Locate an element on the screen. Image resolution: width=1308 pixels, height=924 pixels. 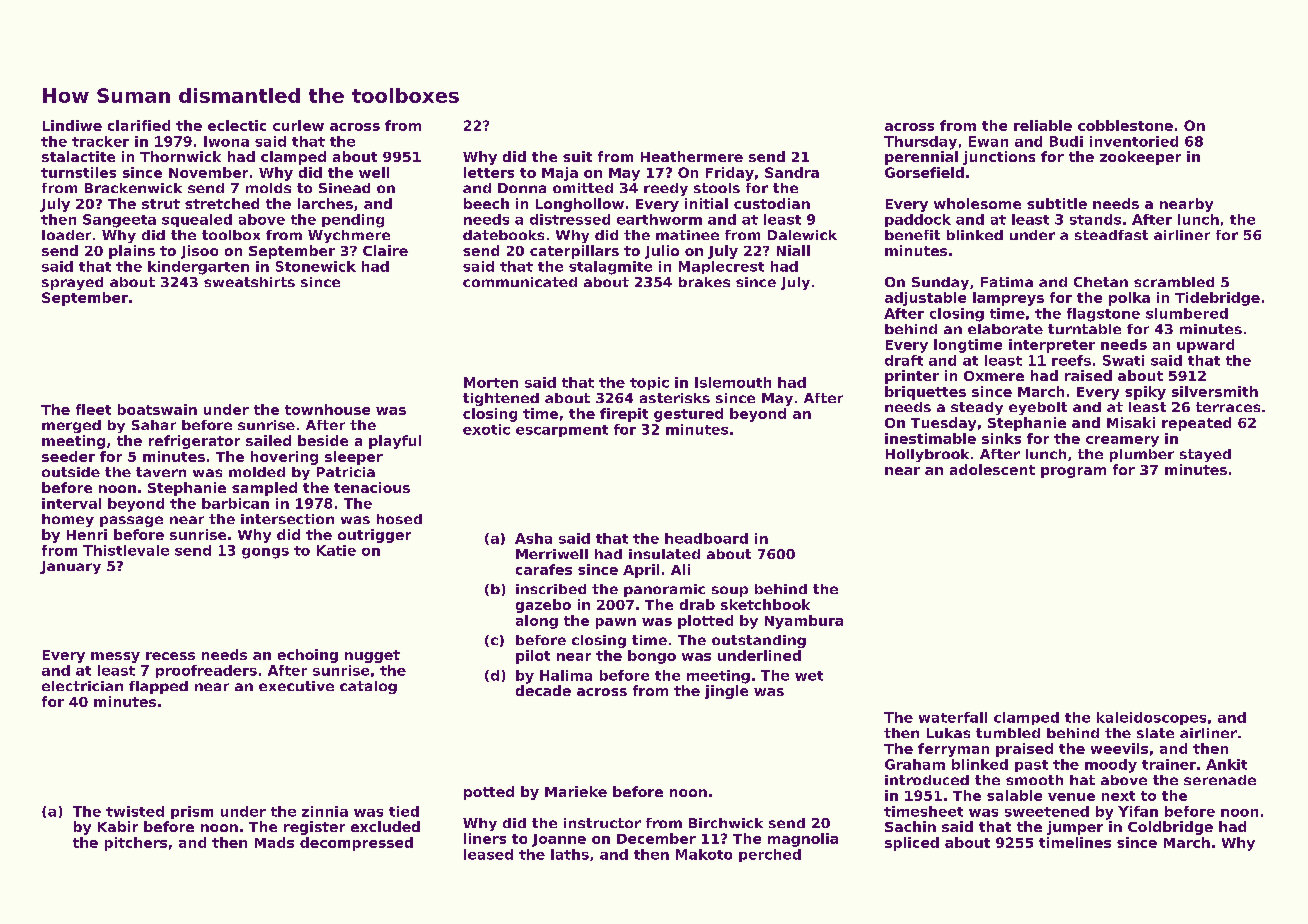
topic is located at coordinates (649, 383).
